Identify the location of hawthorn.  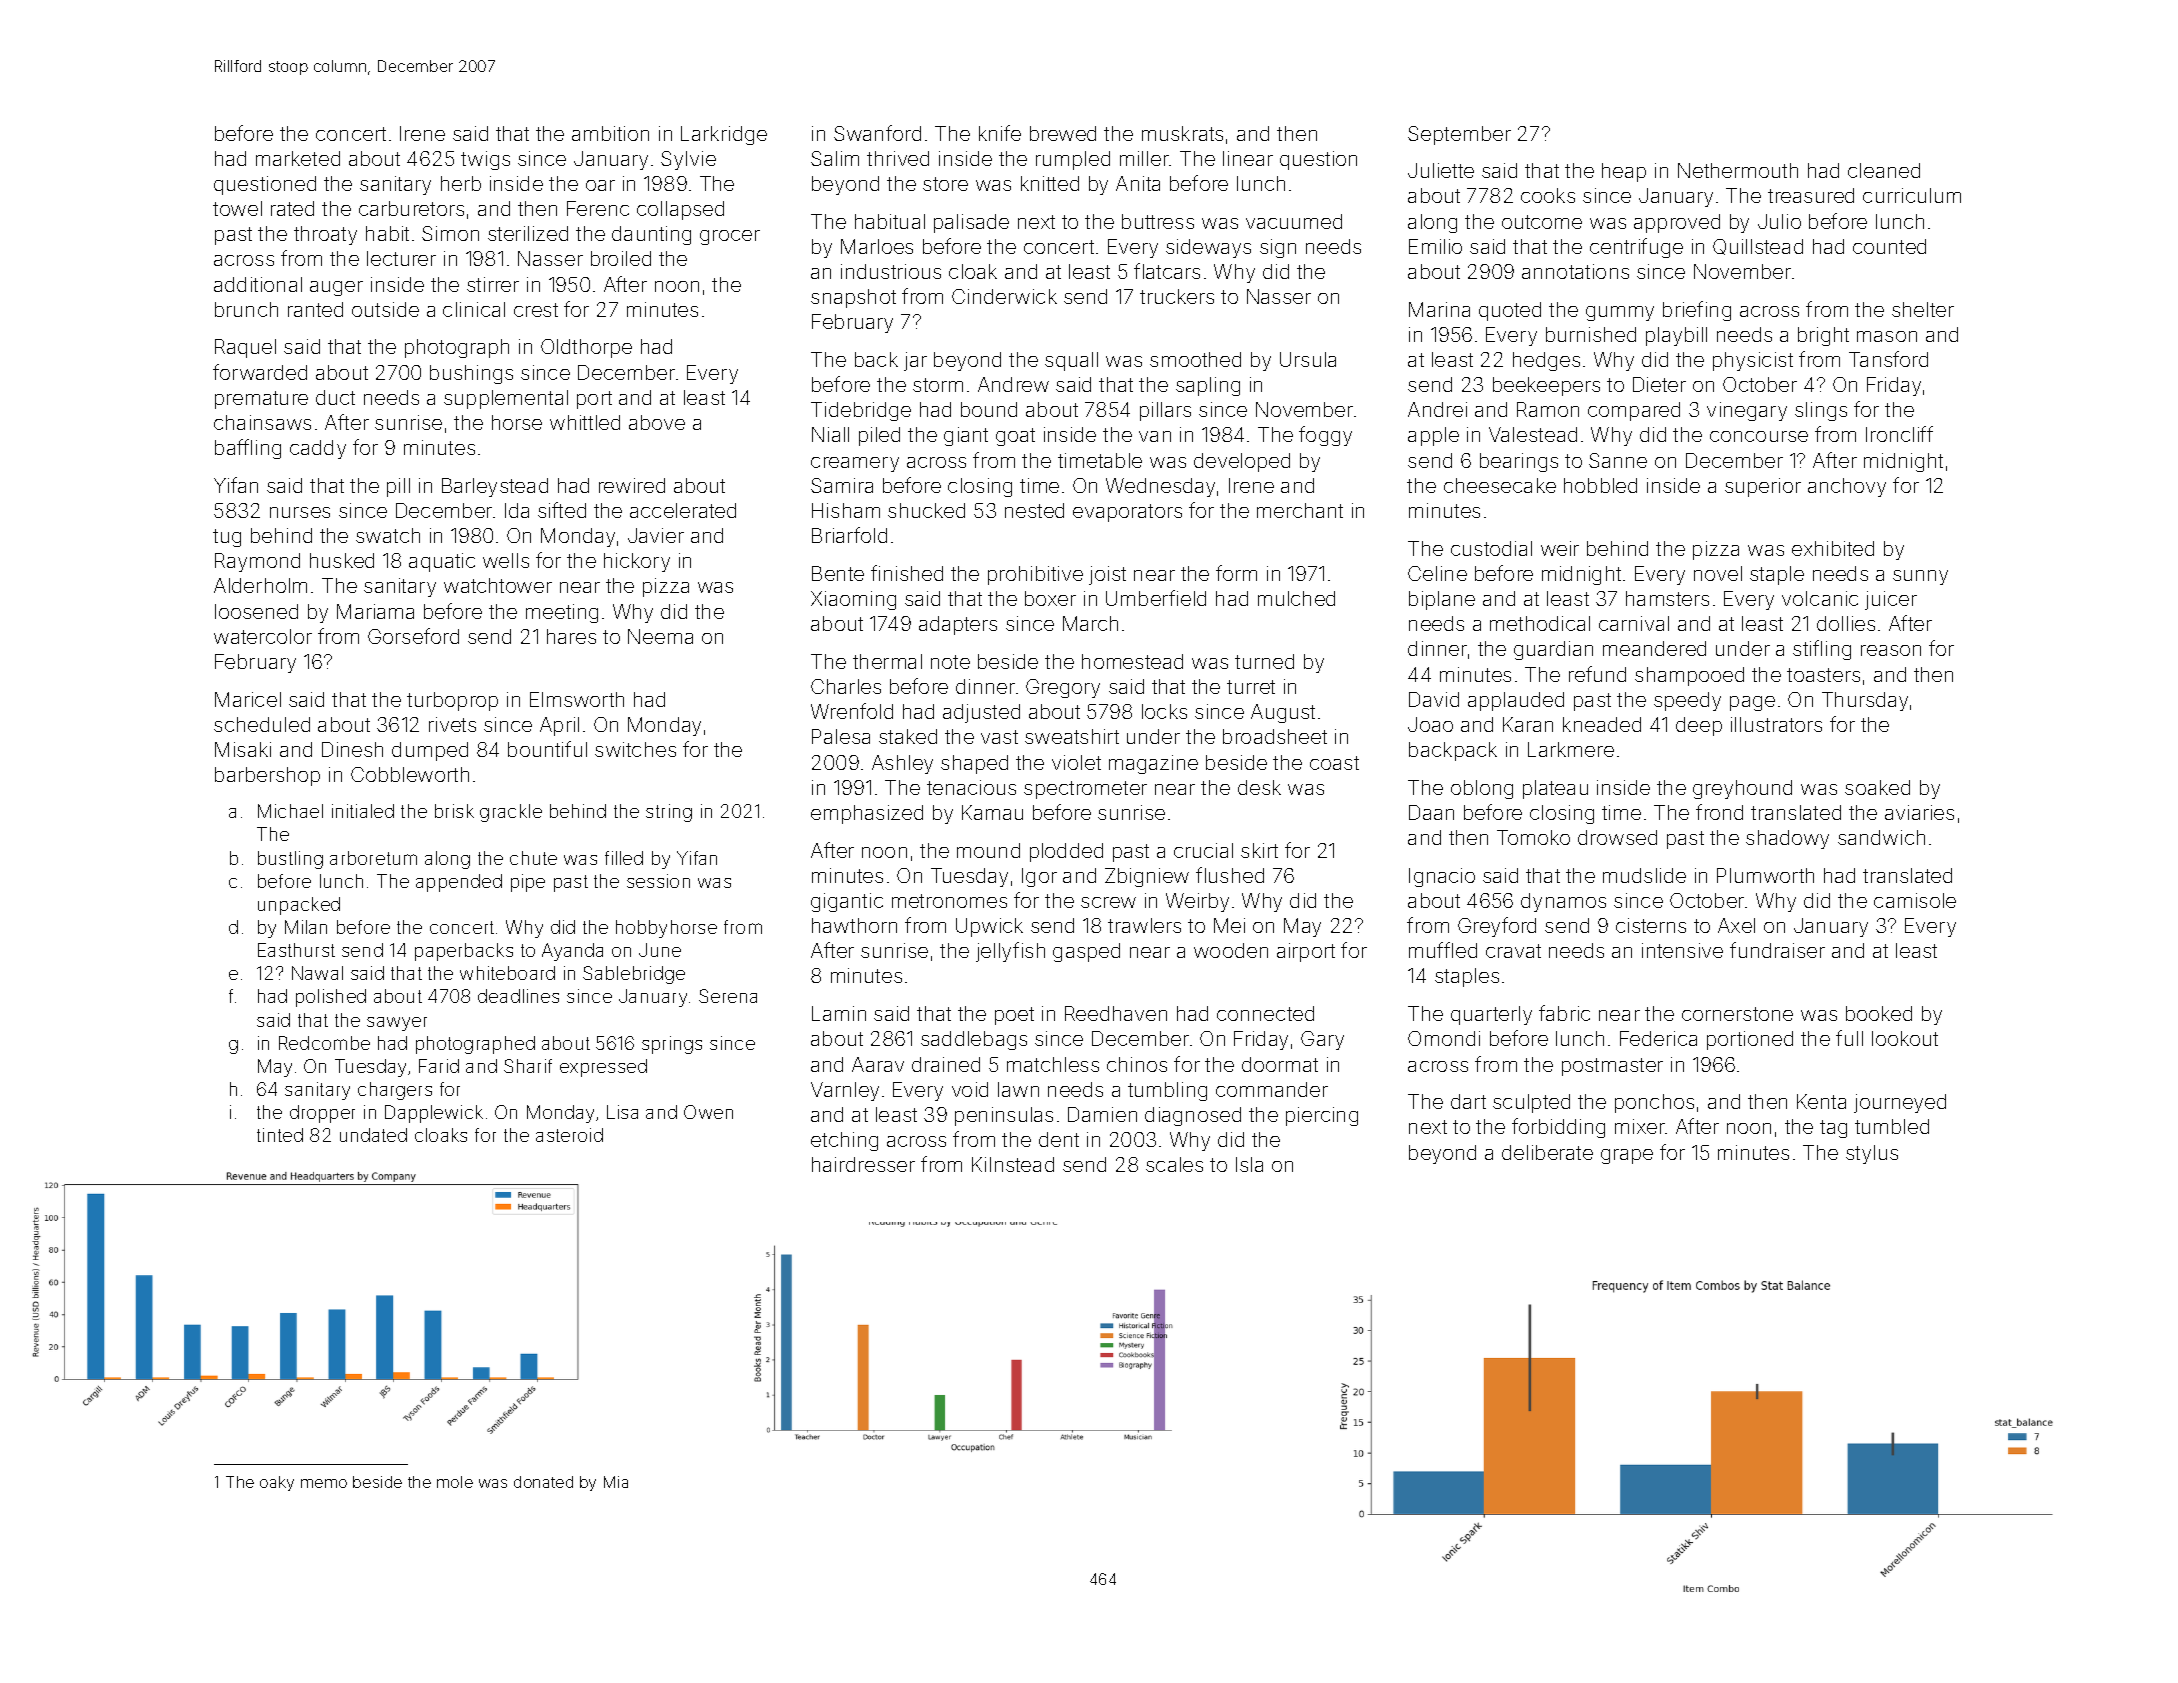
(854, 925).
